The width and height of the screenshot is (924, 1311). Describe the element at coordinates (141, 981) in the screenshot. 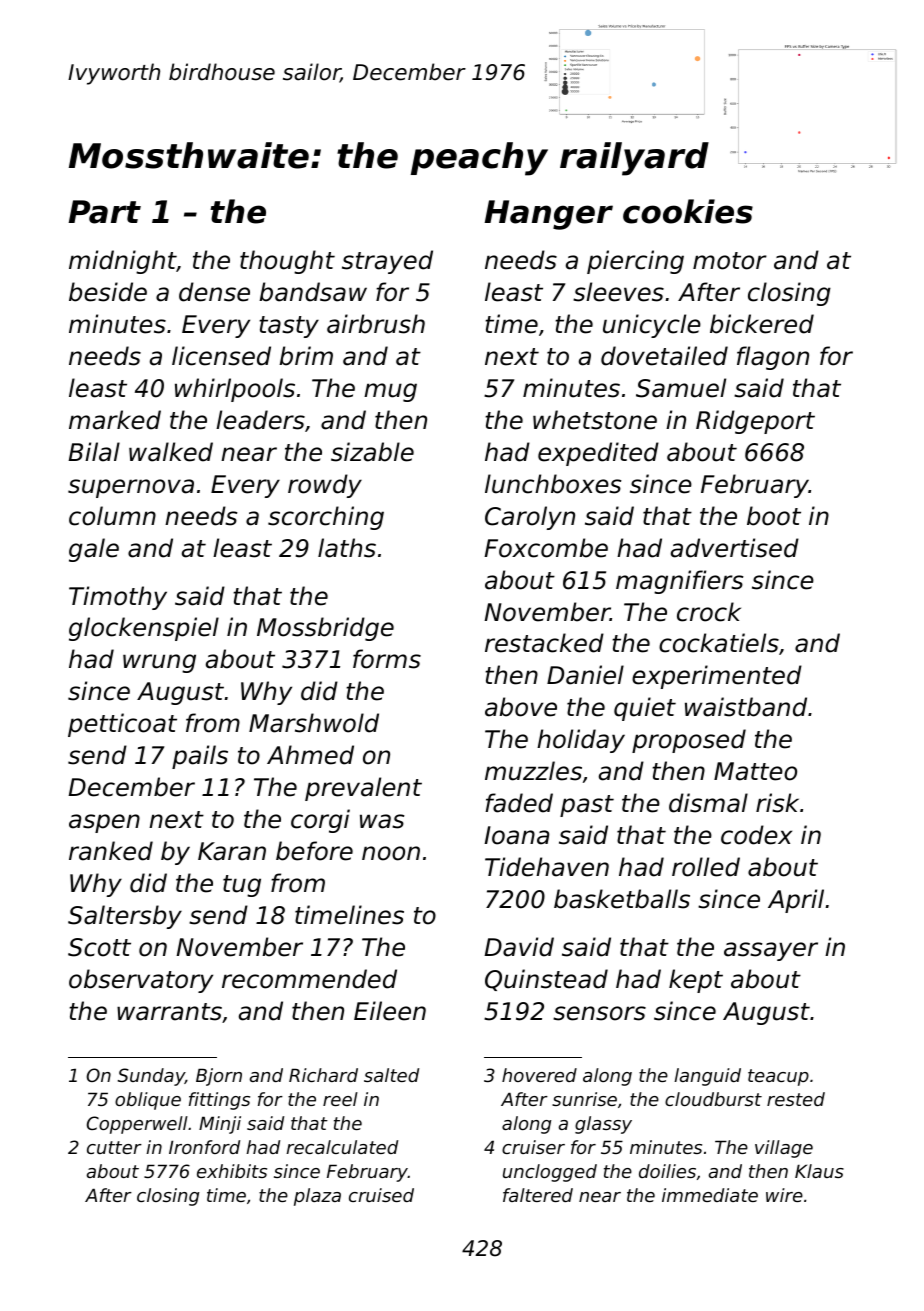

I see `observatory` at that location.
